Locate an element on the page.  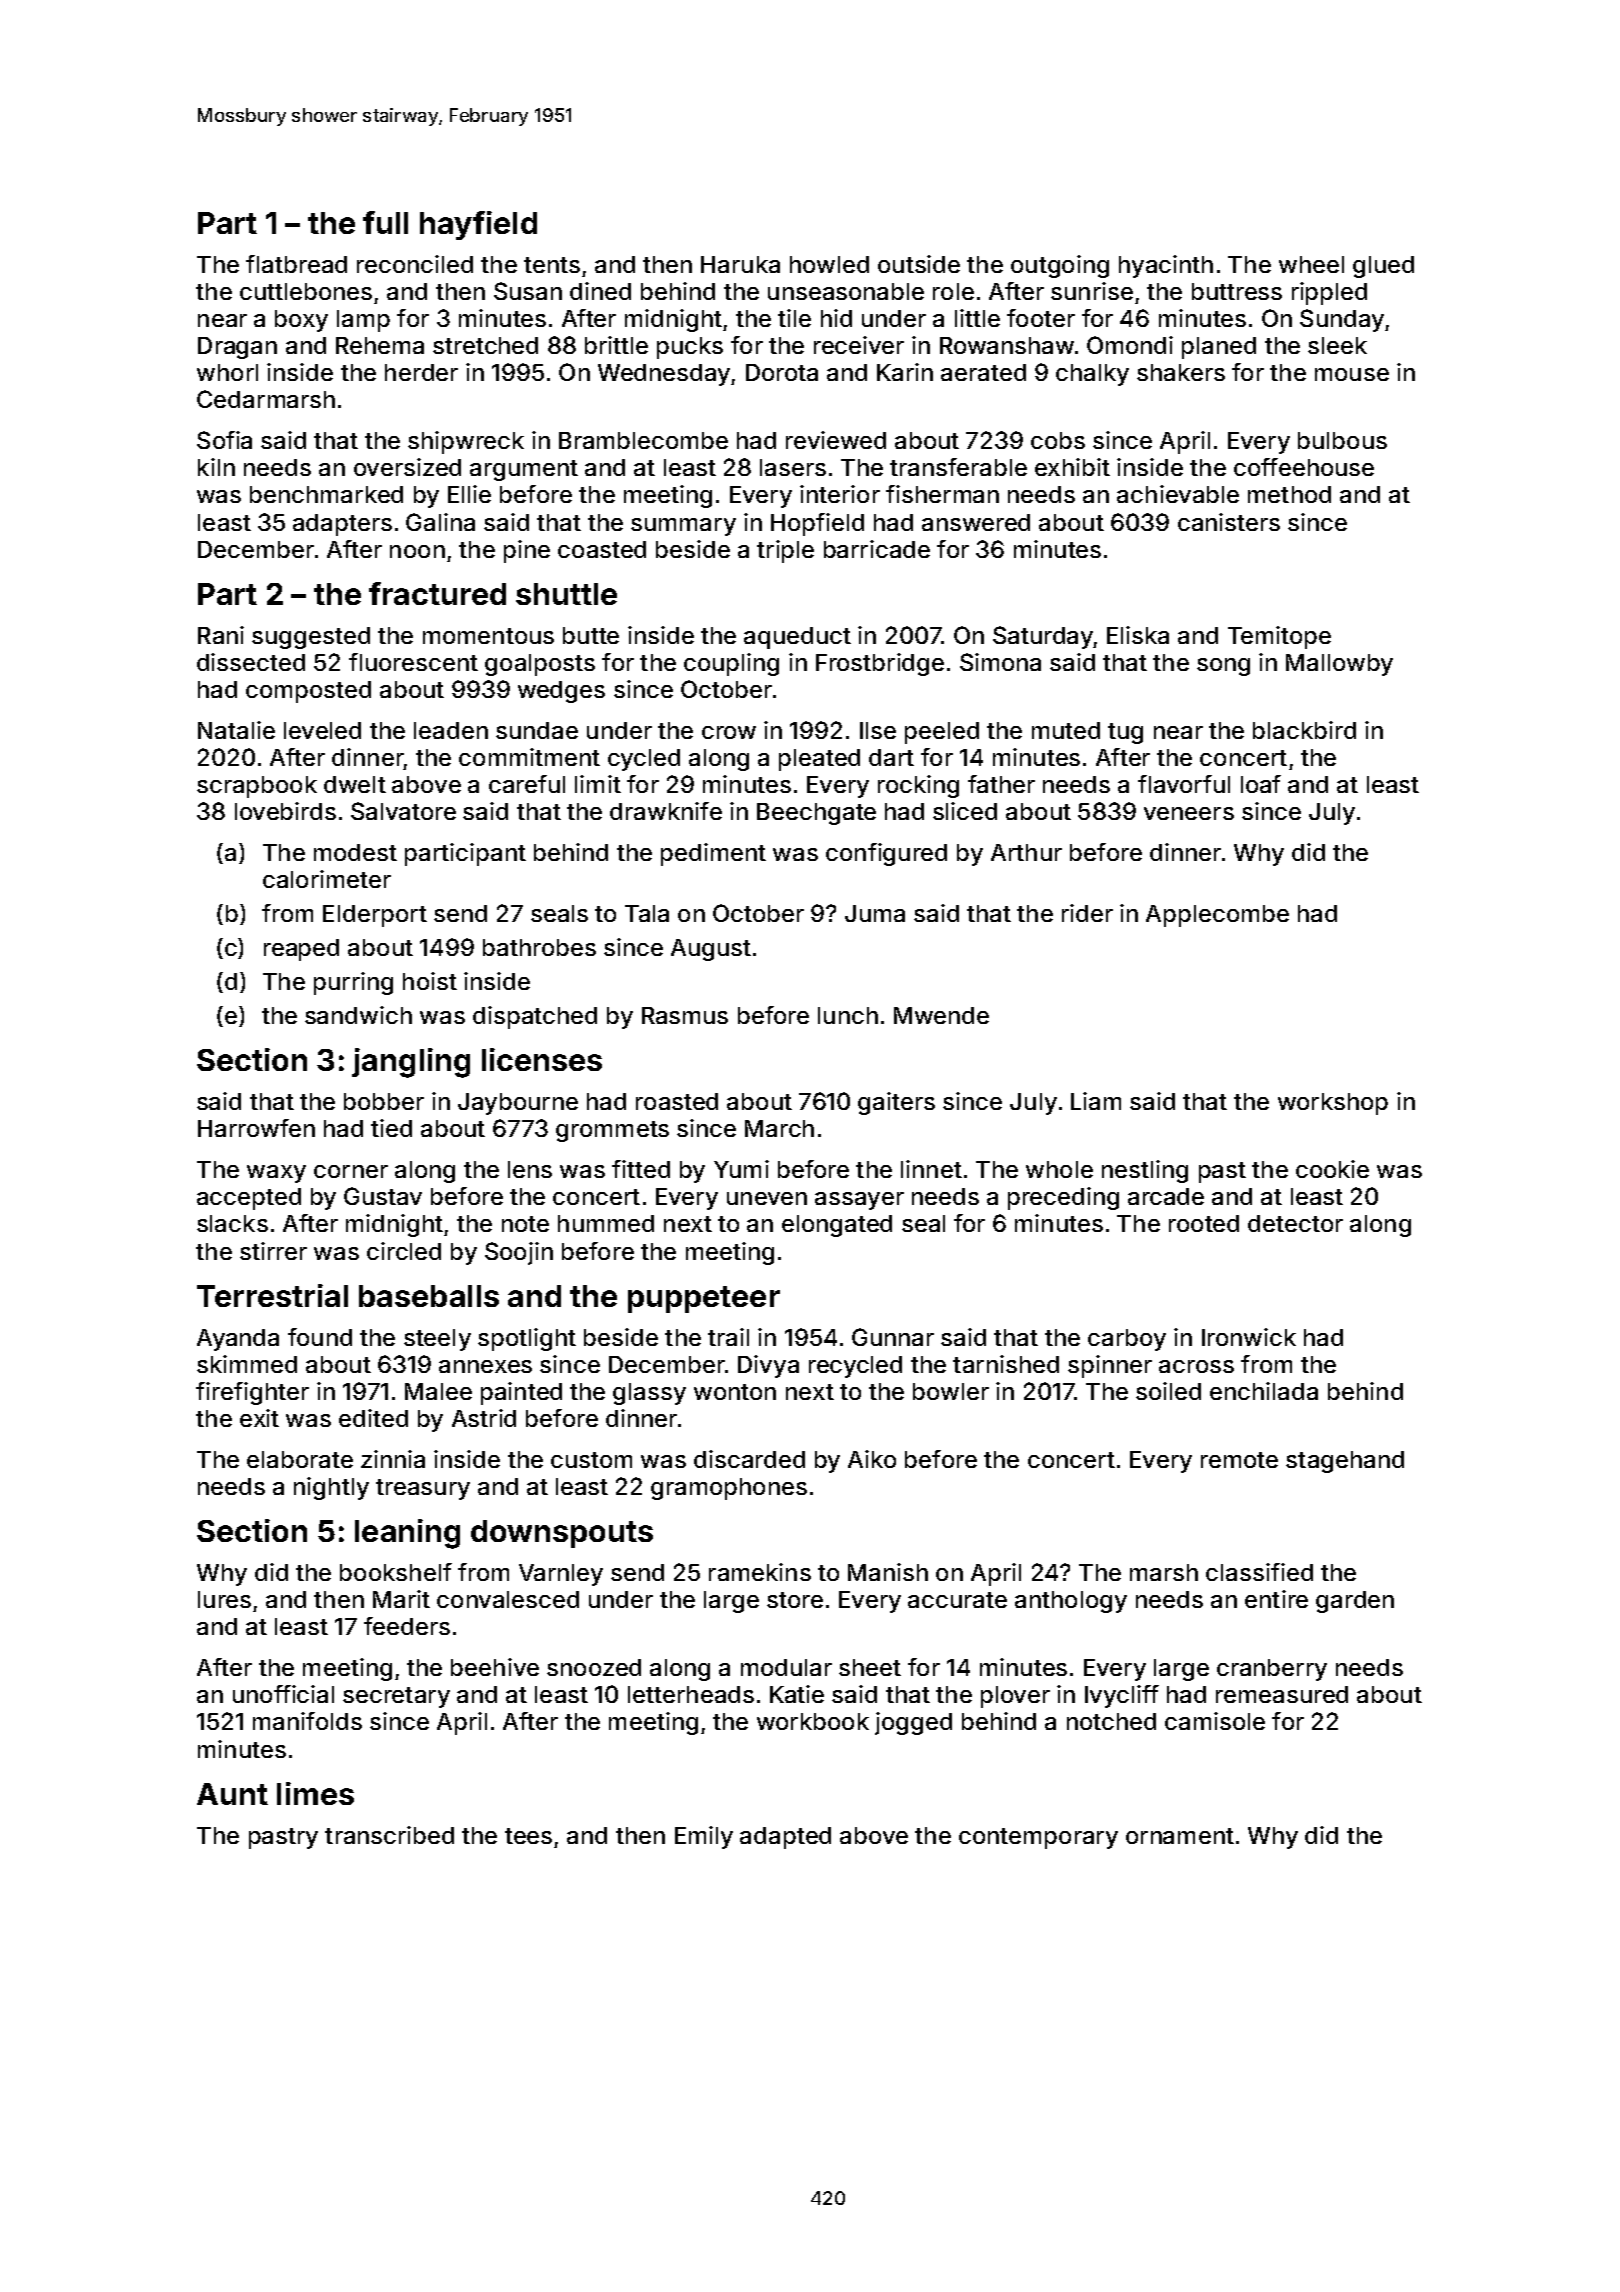
Aunt is located at coordinates (232, 1794).
